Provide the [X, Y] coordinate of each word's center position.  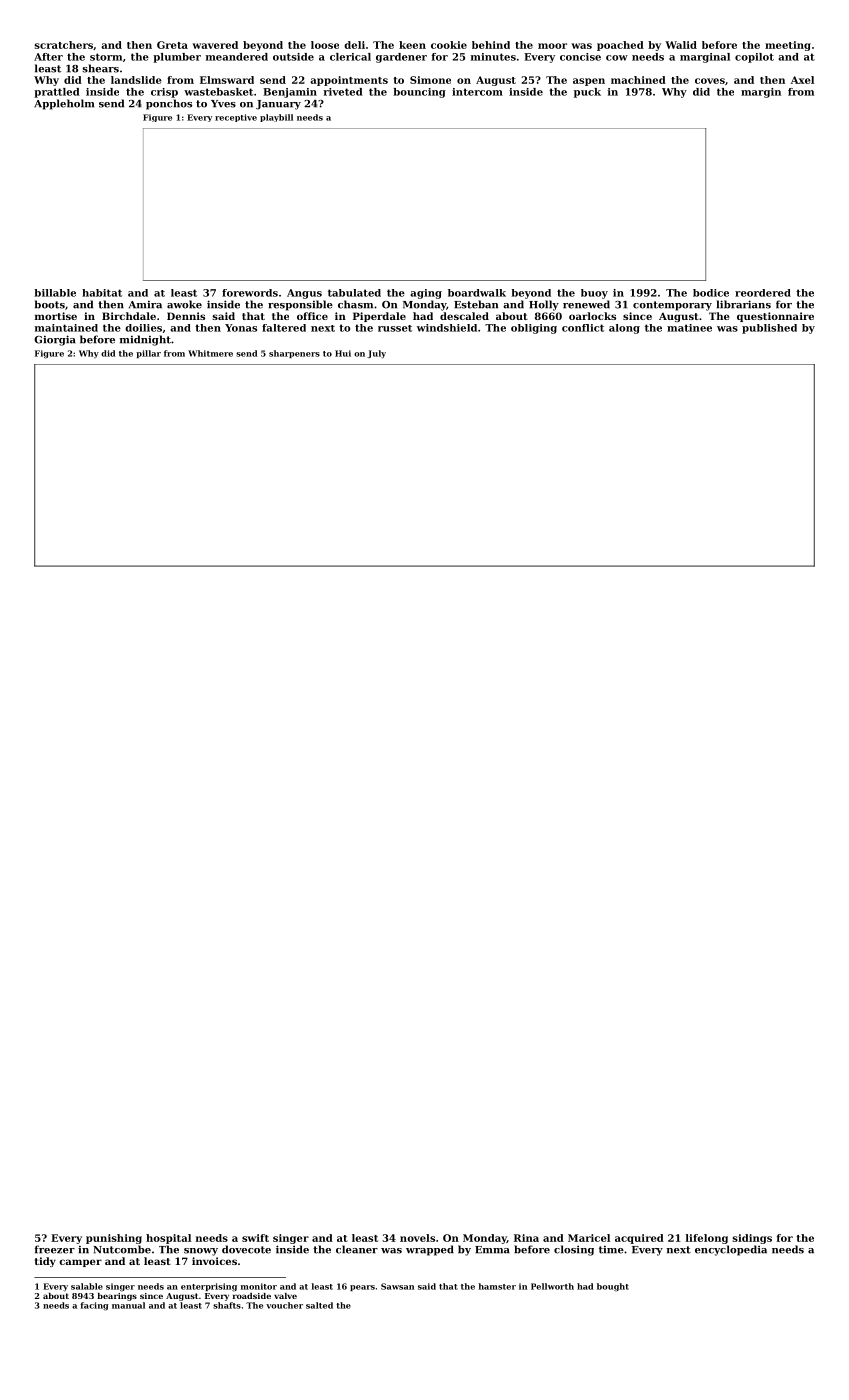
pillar [148, 354]
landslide [136, 80]
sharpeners [294, 354]
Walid [681, 45]
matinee [689, 328]
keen [412, 45]
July [376, 354]
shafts [227, 1305]
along [624, 329]
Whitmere [210, 353]
